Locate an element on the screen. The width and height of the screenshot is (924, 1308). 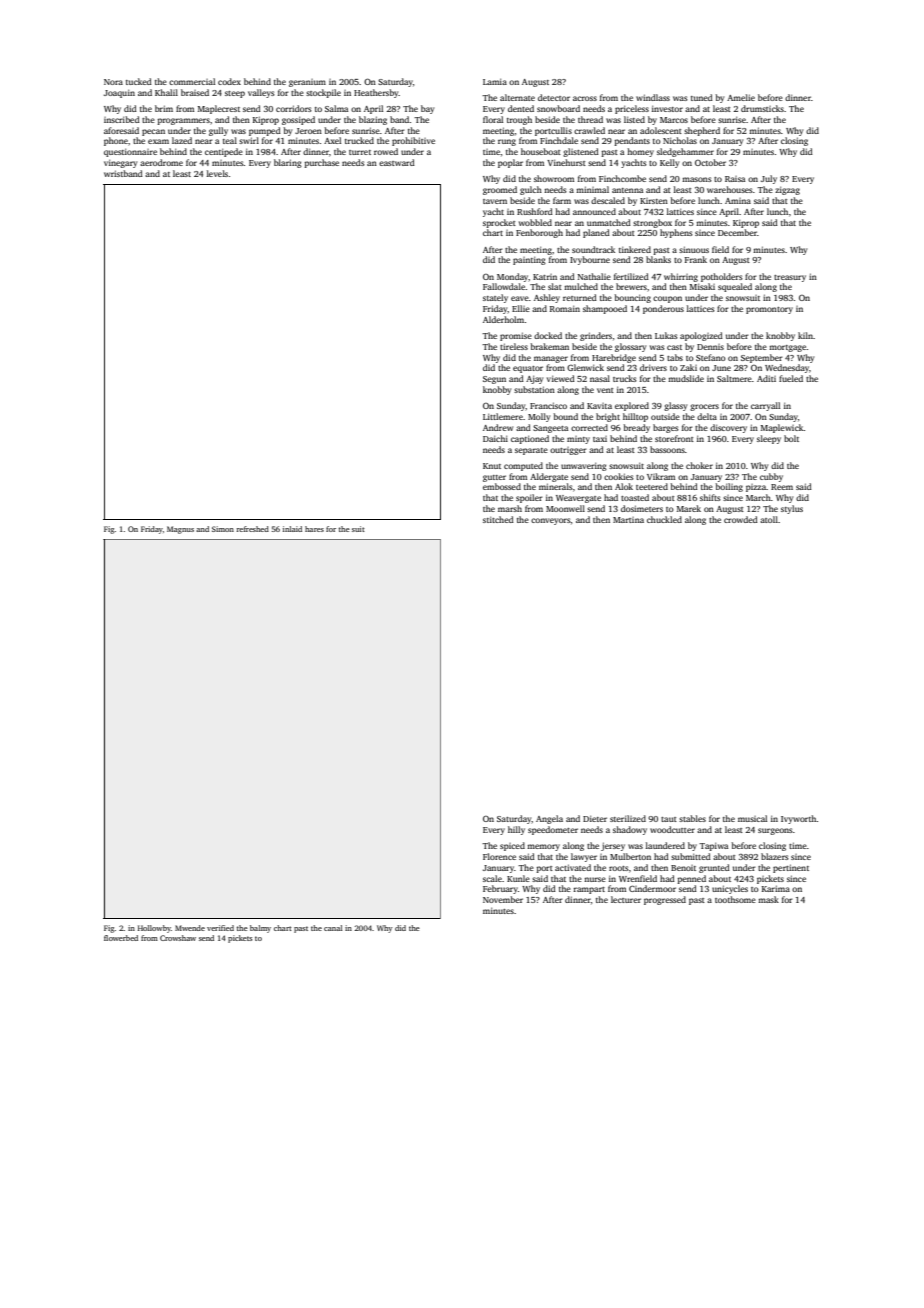
crowded is located at coordinates (741, 519).
